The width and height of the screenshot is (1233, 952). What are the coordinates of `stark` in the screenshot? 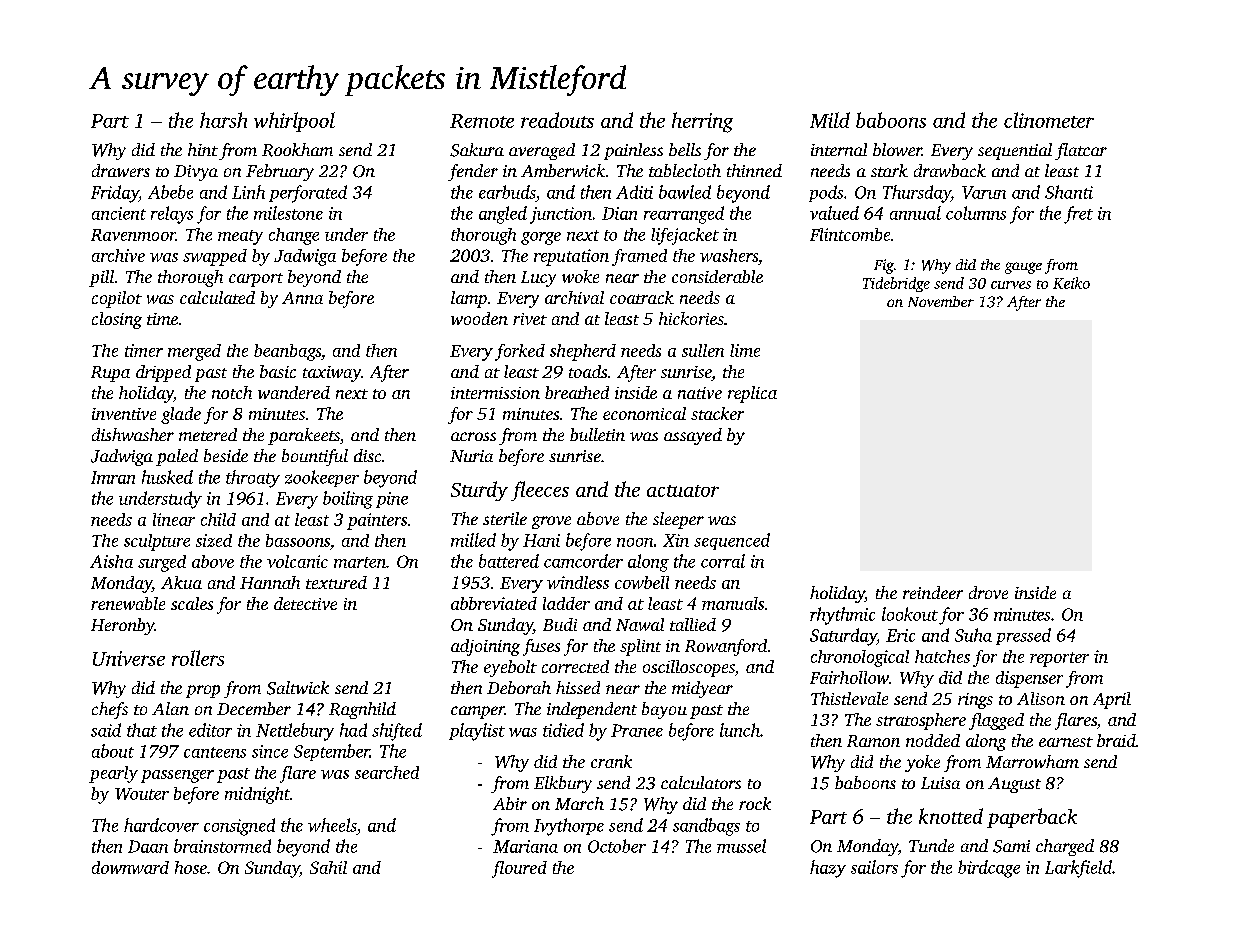 It's located at (889, 170).
